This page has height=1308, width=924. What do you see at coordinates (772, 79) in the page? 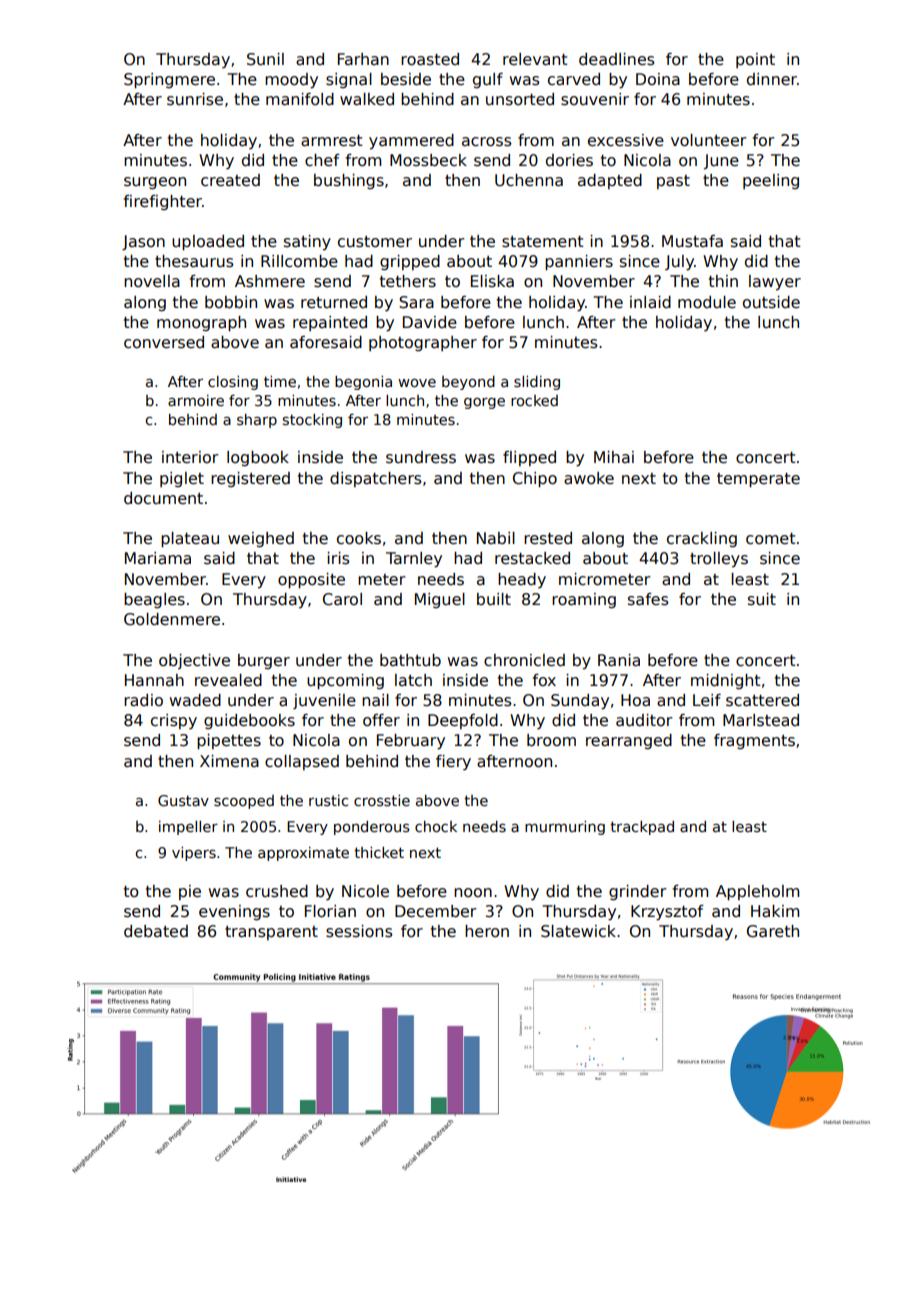
I see `dinner` at bounding box center [772, 79].
